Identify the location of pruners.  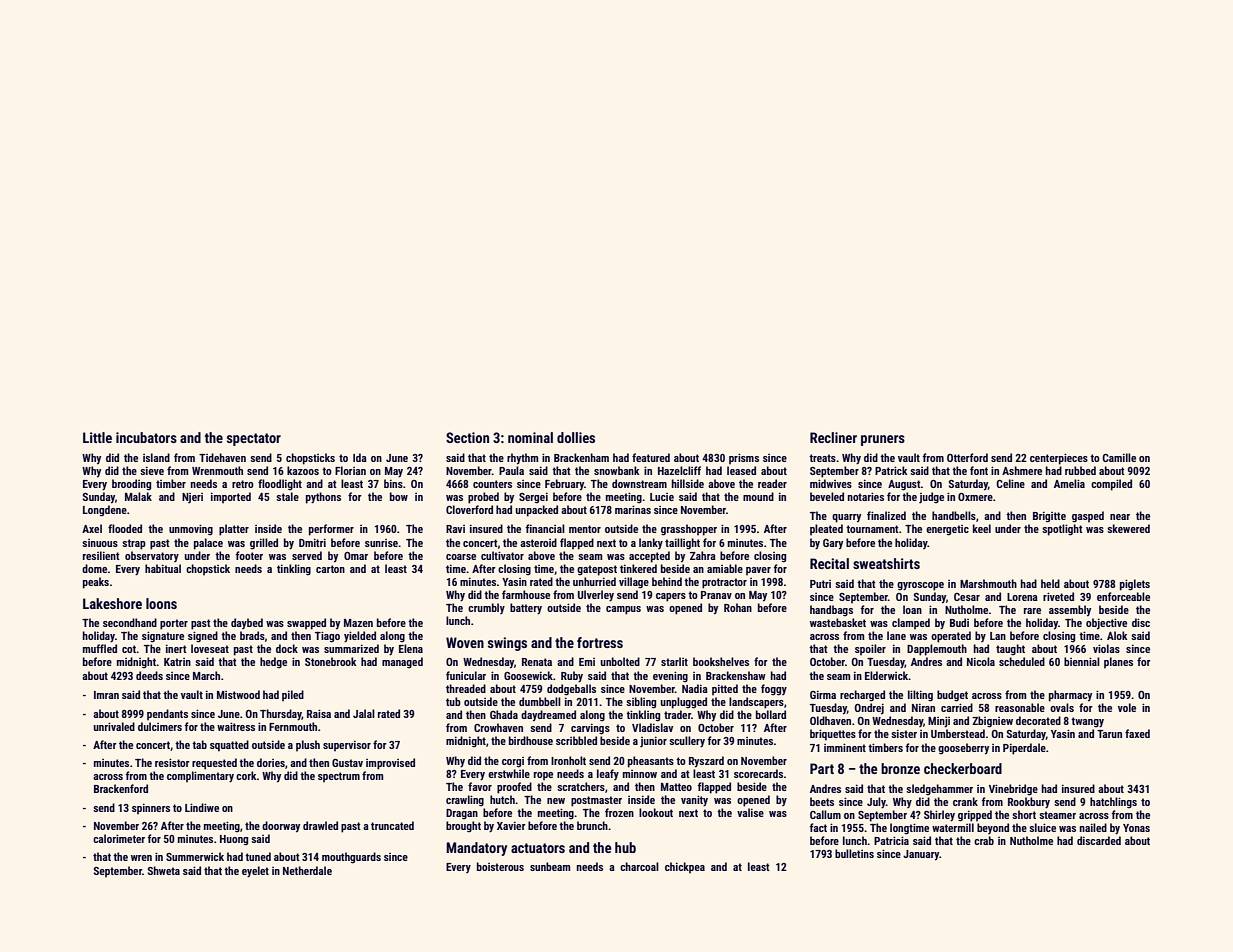
(883, 440).
